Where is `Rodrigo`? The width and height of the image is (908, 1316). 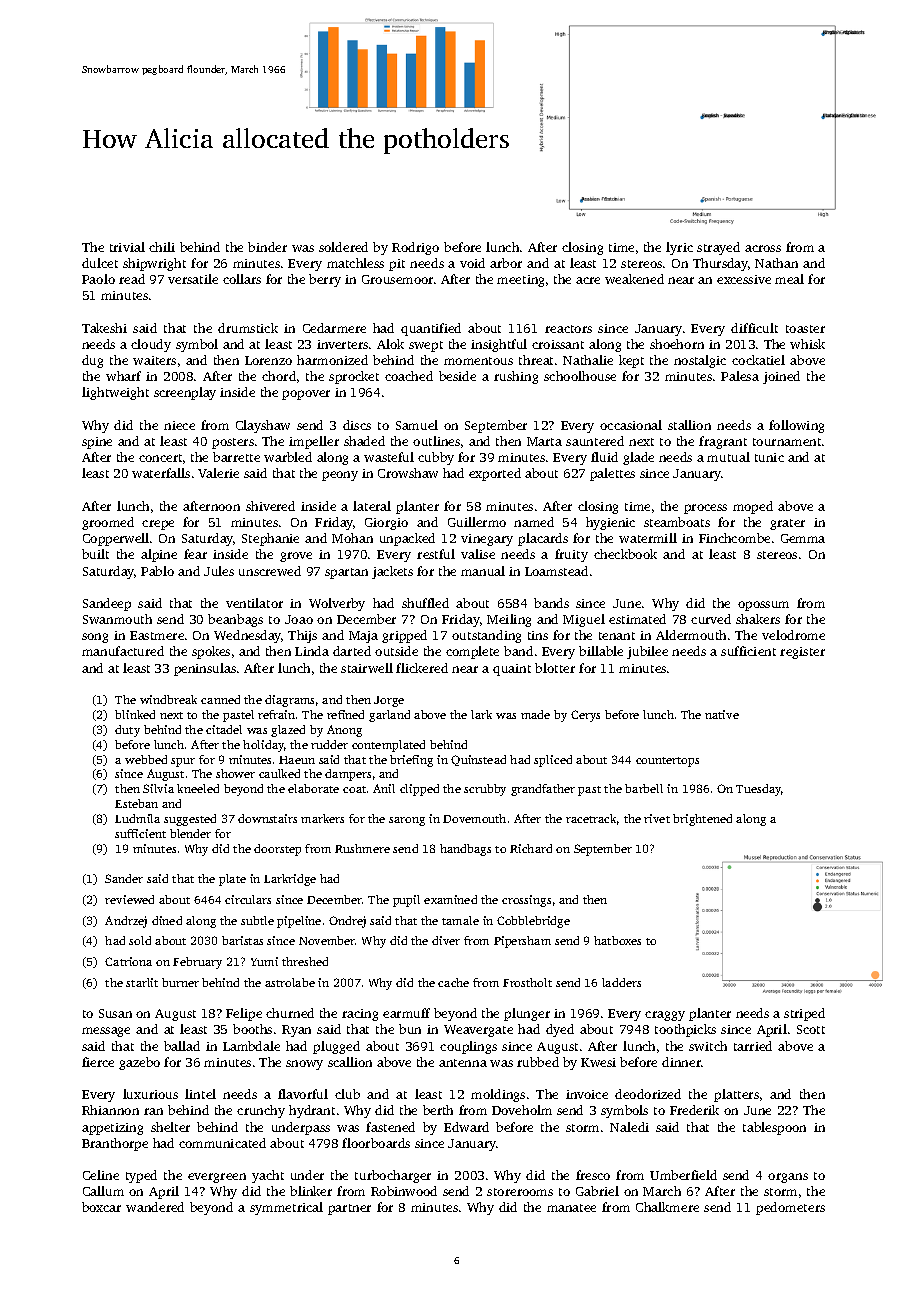
Rodrigo is located at coordinates (415, 248).
